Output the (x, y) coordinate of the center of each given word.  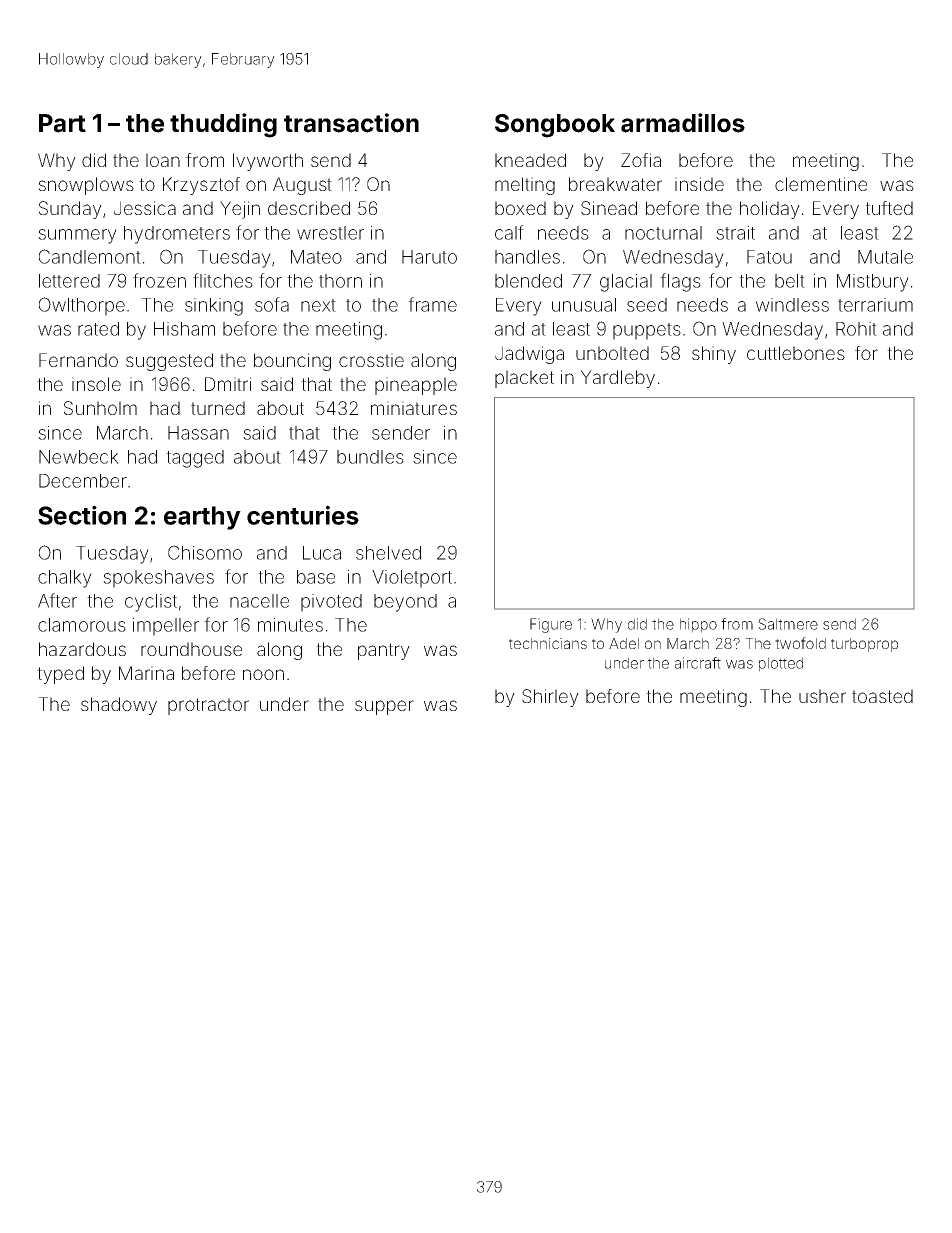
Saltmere (788, 624)
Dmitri (228, 384)
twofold (800, 643)
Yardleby (618, 379)
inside (699, 184)
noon (263, 674)
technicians (548, 643)
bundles (370, 457)
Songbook (555, 126)
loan (163, 160)
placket (524, 379)
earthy (202, 518)
